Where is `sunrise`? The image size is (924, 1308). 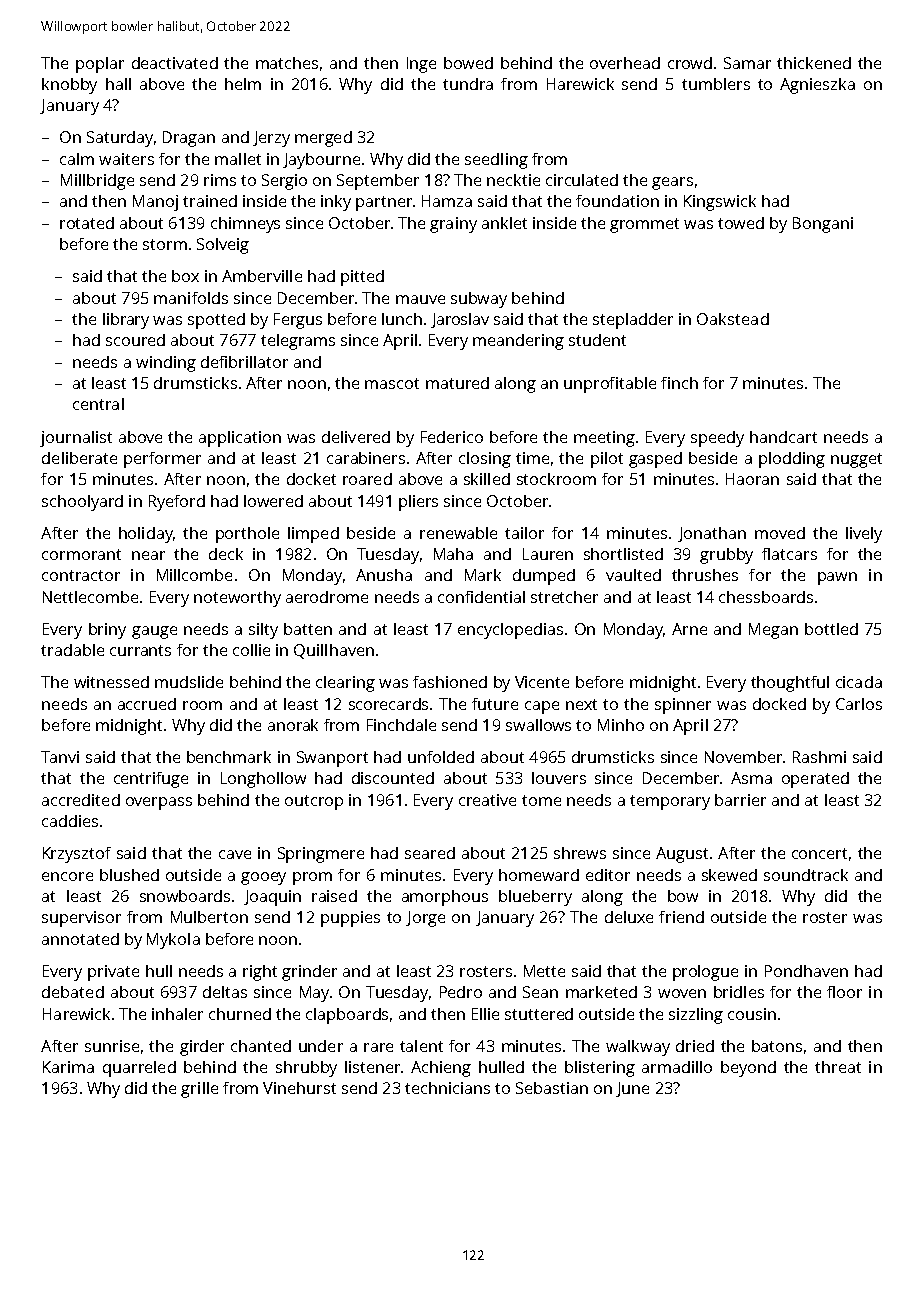
sunrise is located at coordinates (112, 1046).
